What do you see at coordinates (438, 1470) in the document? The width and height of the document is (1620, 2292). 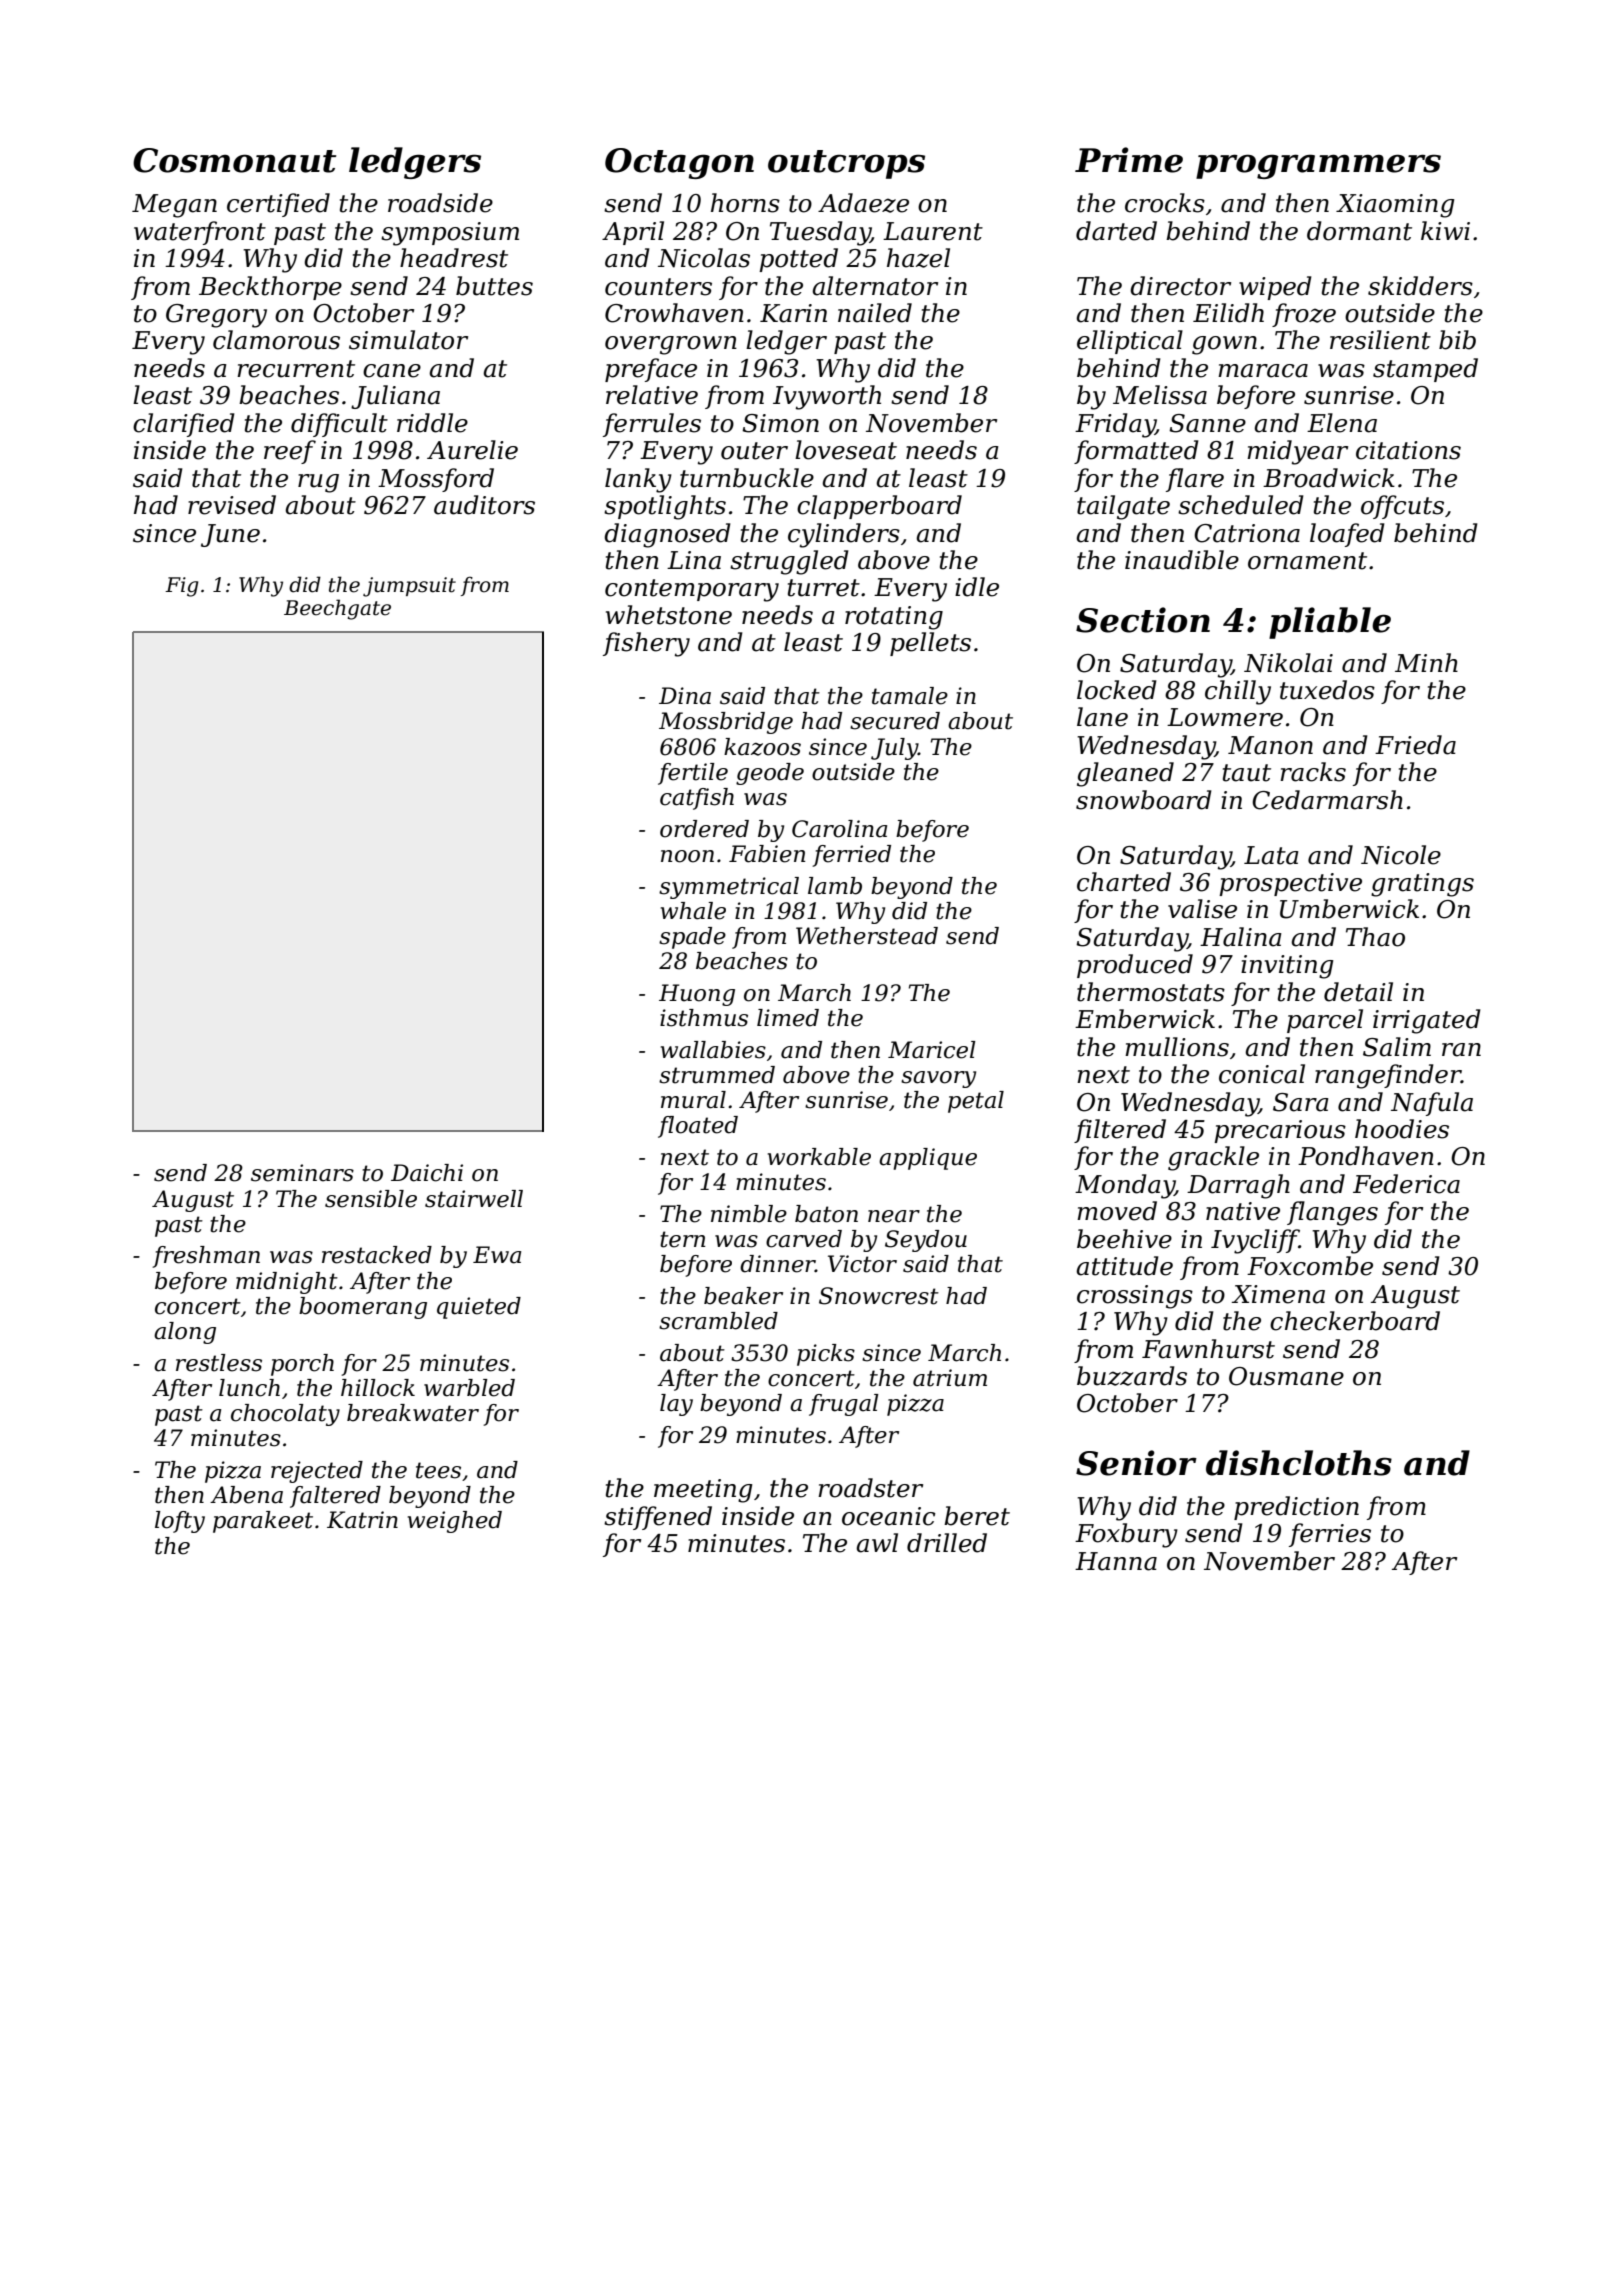 I see `tees` at bounding box center [438, 1470].
